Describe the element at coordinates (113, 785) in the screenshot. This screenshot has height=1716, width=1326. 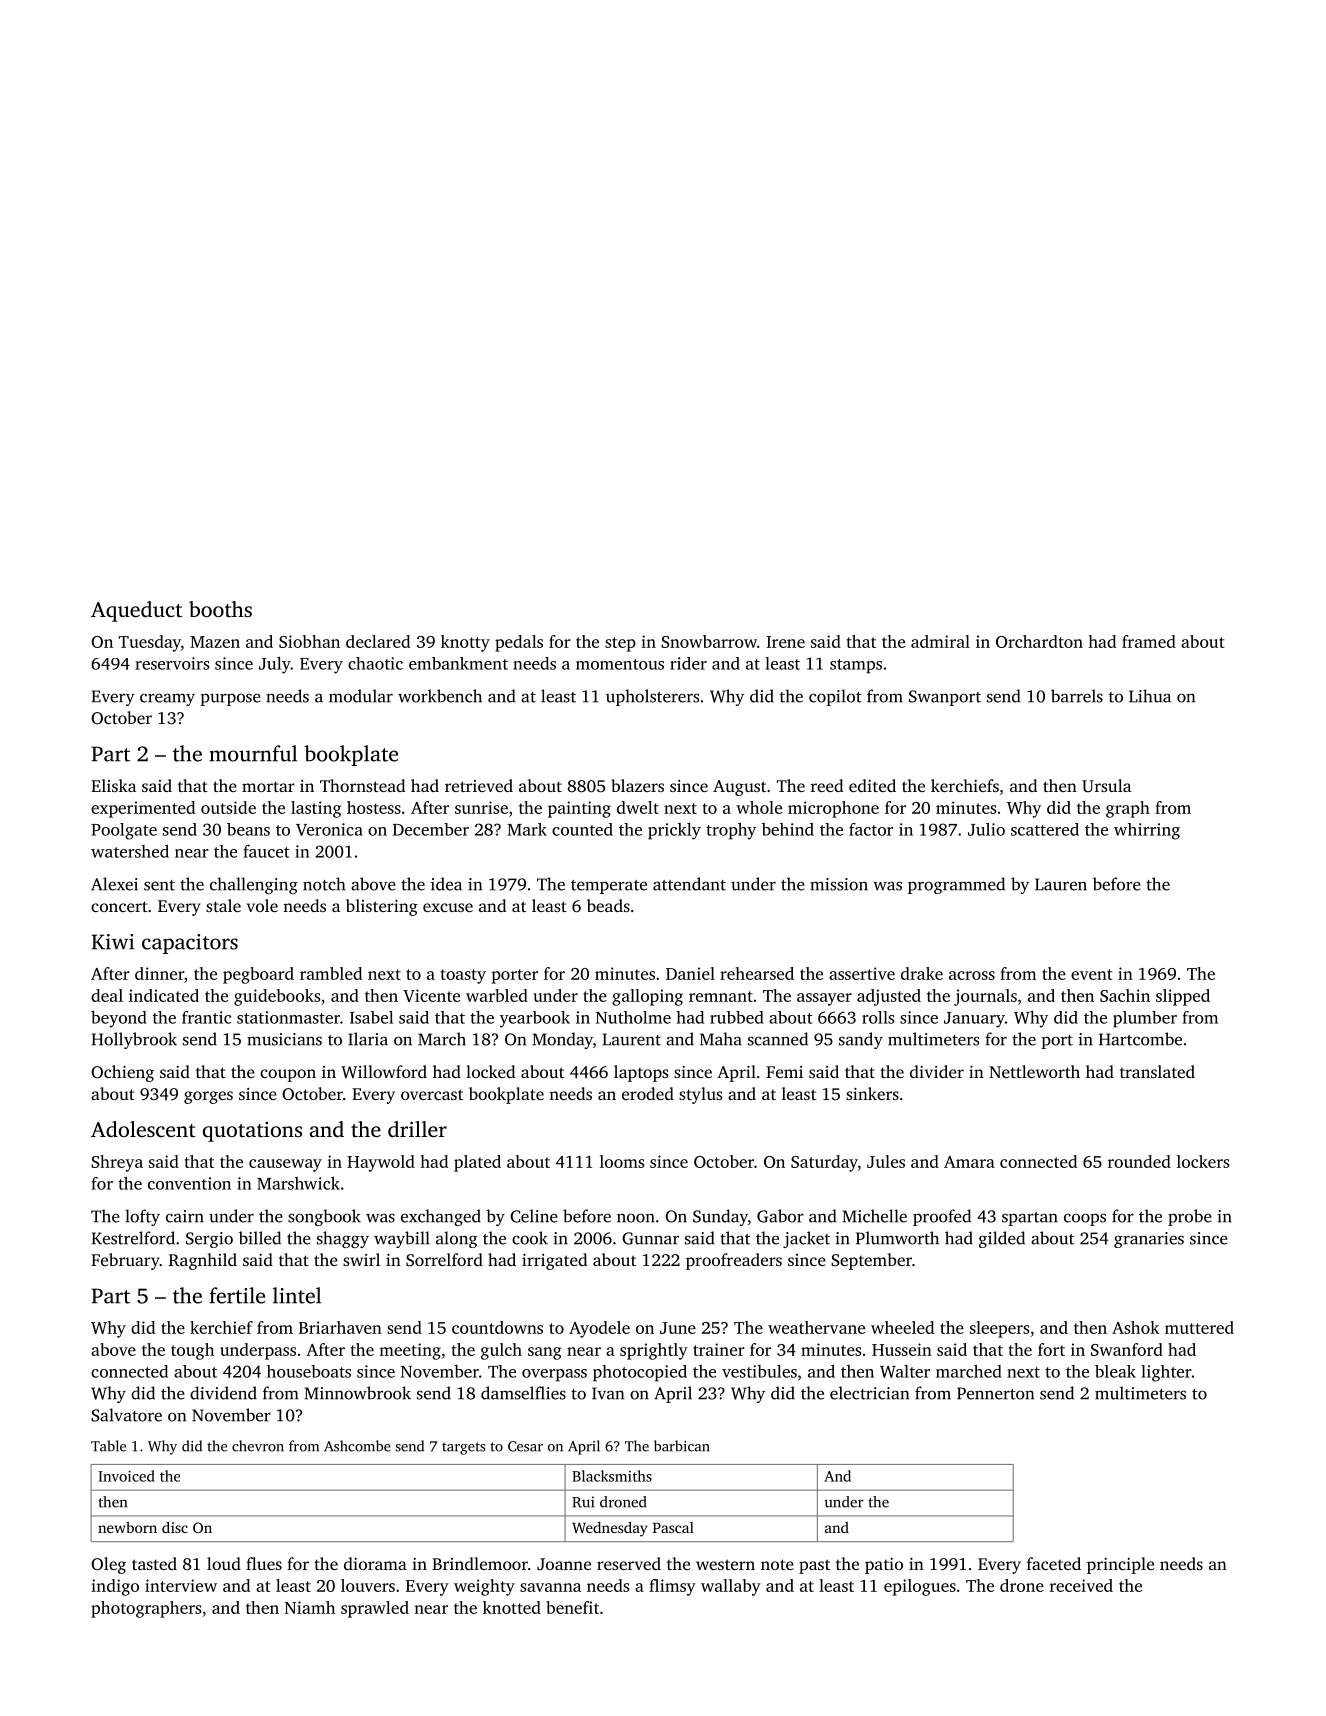
I see `Eliska` at that location.
